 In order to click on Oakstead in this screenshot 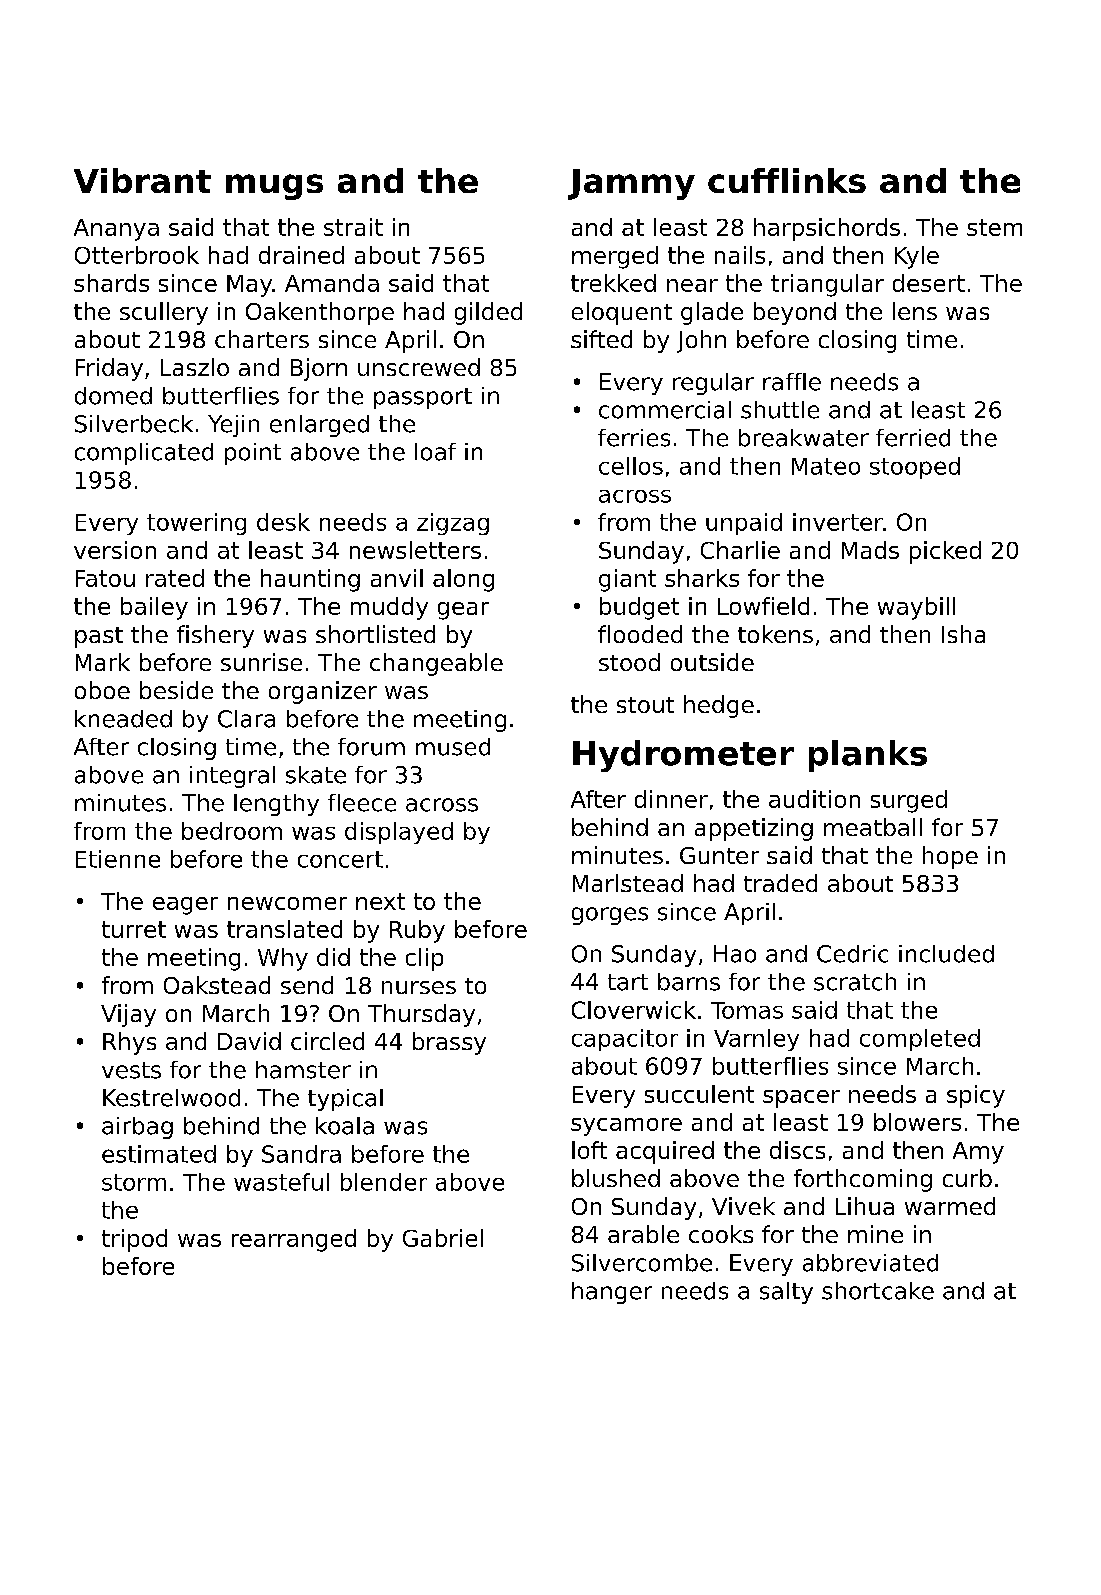, I will do `click(217, 985)`.
